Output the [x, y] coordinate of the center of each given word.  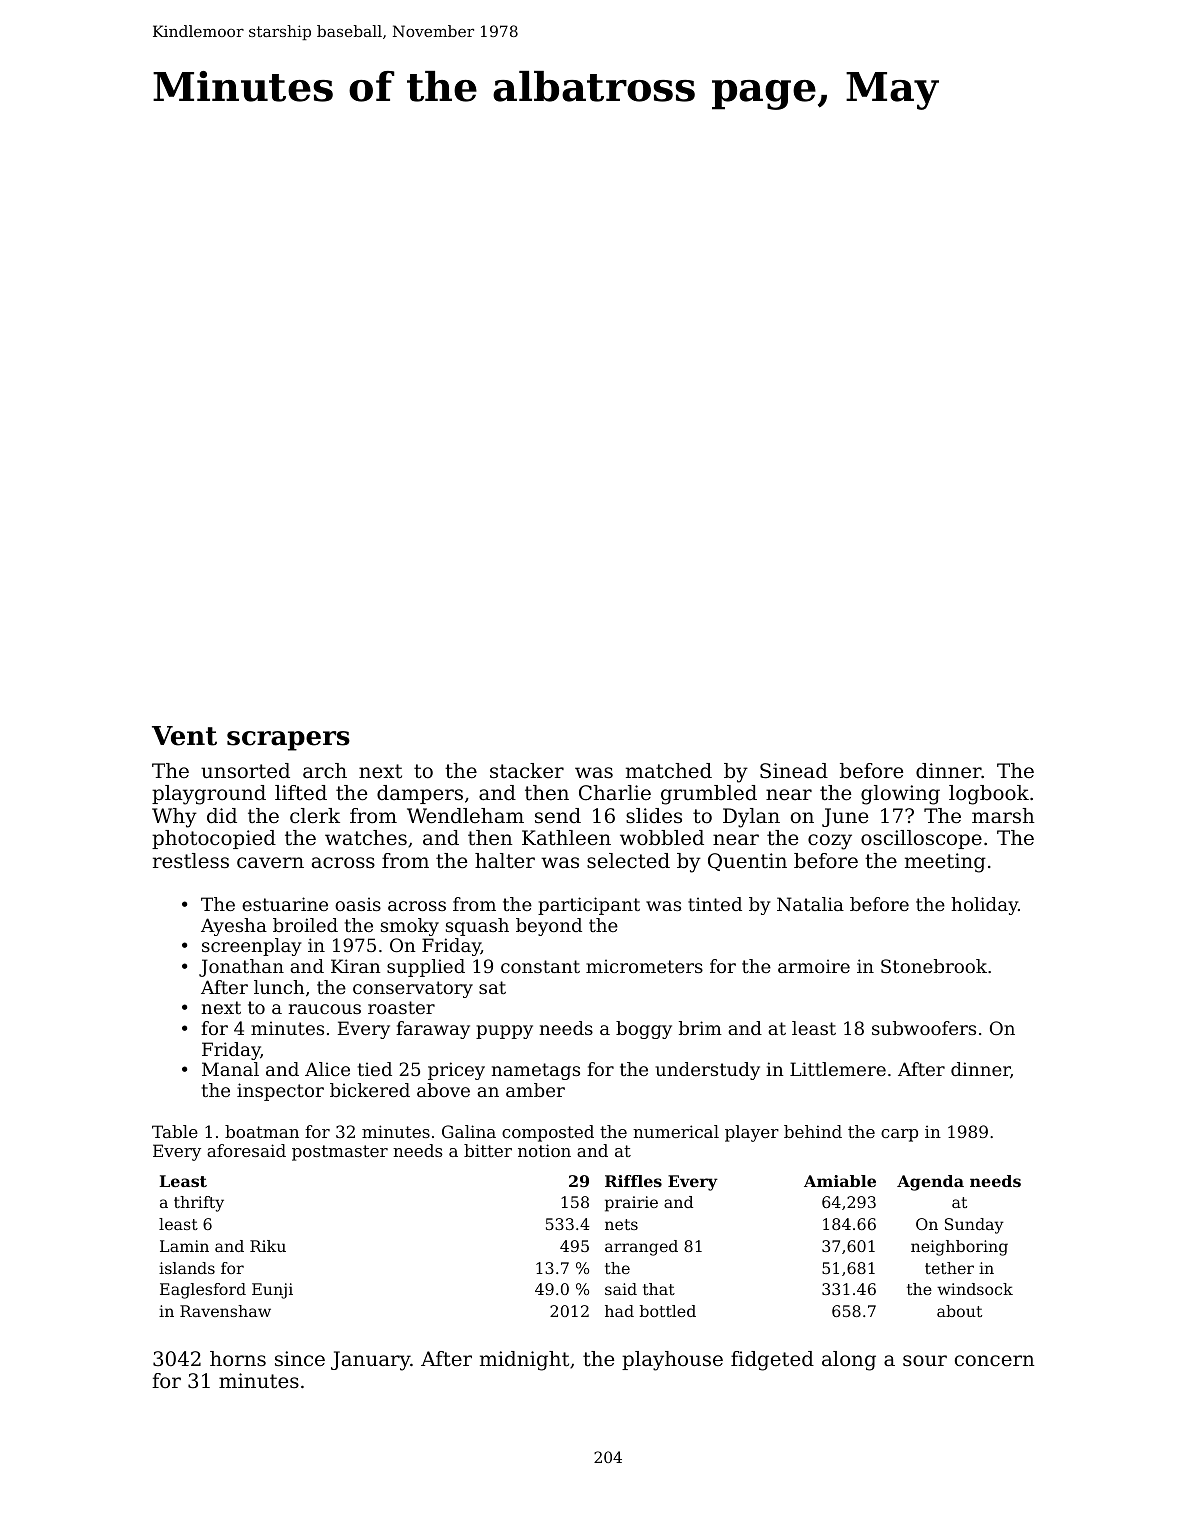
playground [209, 795]
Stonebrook [934, 966]
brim [700, 1028]
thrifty [199, 1204]
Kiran [356, 966]
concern [995, 1361]
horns [238, 1359]
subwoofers [924, 1028]
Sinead [794, 771]
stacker [527, 770]
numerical [676, 1131]
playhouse [672, 1361]
